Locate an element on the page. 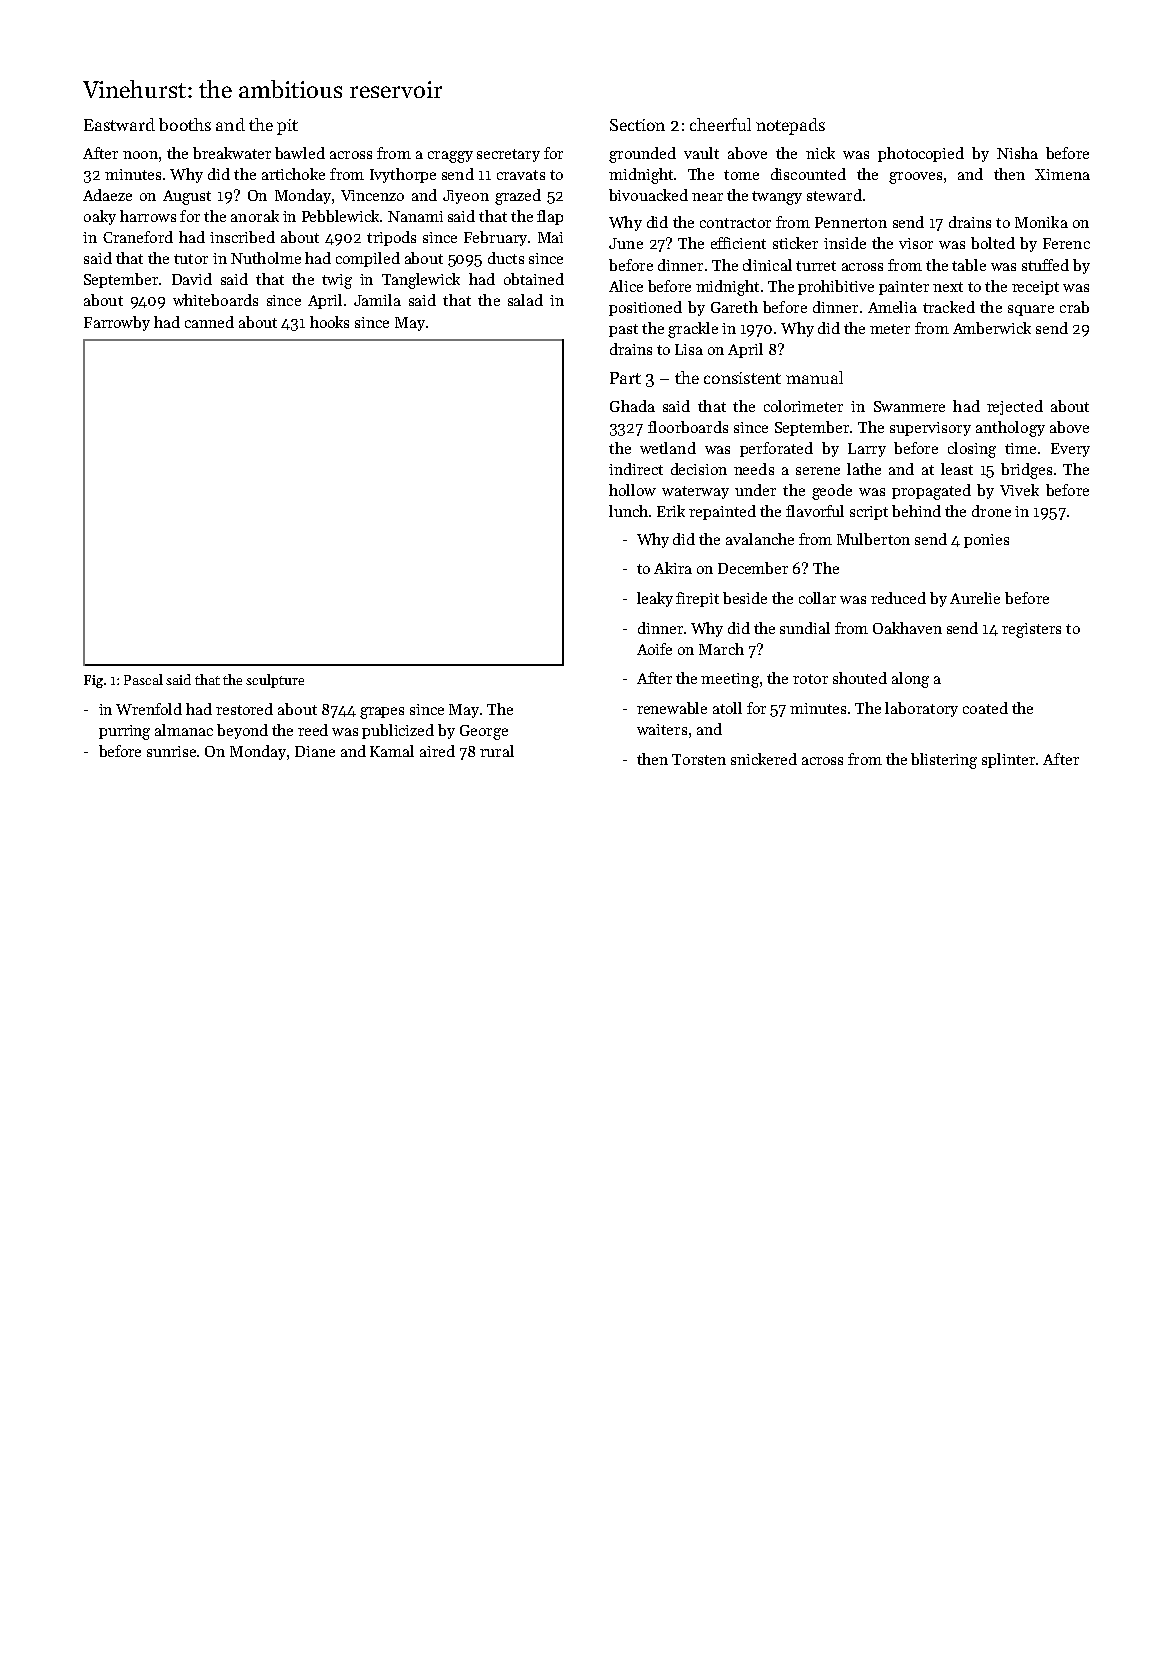 The width and height of the image is (1173, 1659). lunch is located at coordinates (628, 511).
